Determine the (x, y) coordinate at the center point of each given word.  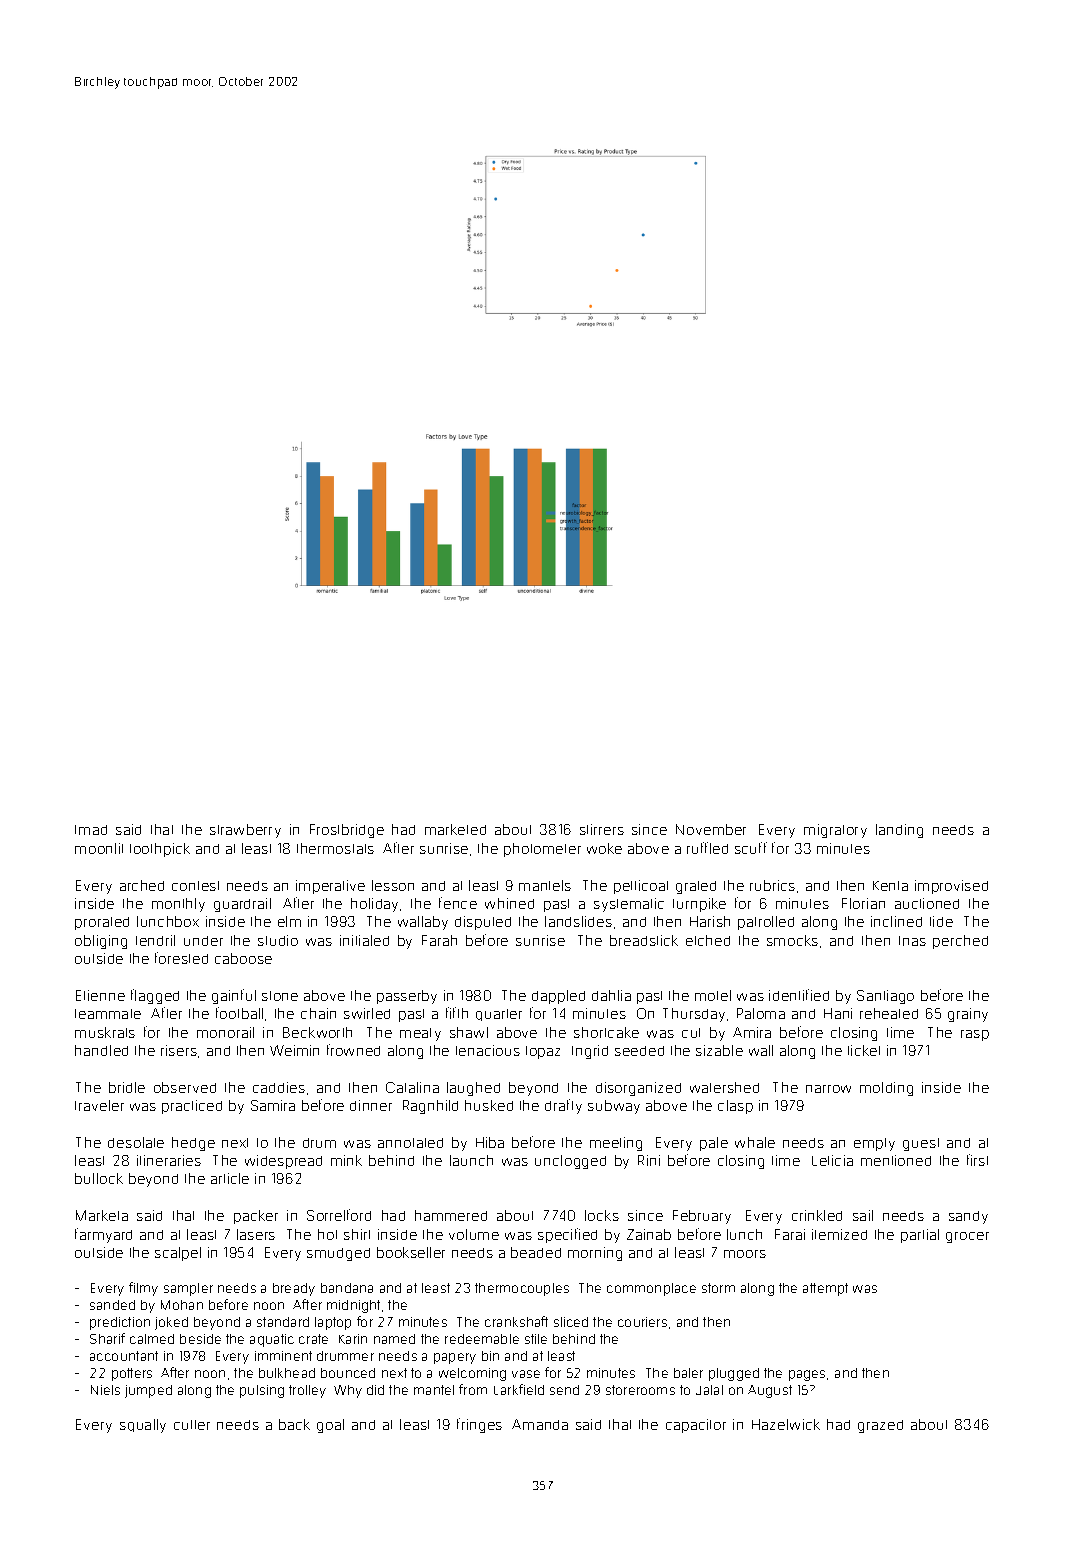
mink (346, 1160)
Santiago (885, 997)
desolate (136, 1142)
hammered (451, 1215)
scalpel (178, 1254)
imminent (283, 1356)
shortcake (606, 1032)
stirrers (602, 829)
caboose (243, 958)
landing (899, 831)
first (977, 1160)
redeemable (482, 1339)
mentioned (896, 1160)
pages (807, 1375)
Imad (91, 830)
